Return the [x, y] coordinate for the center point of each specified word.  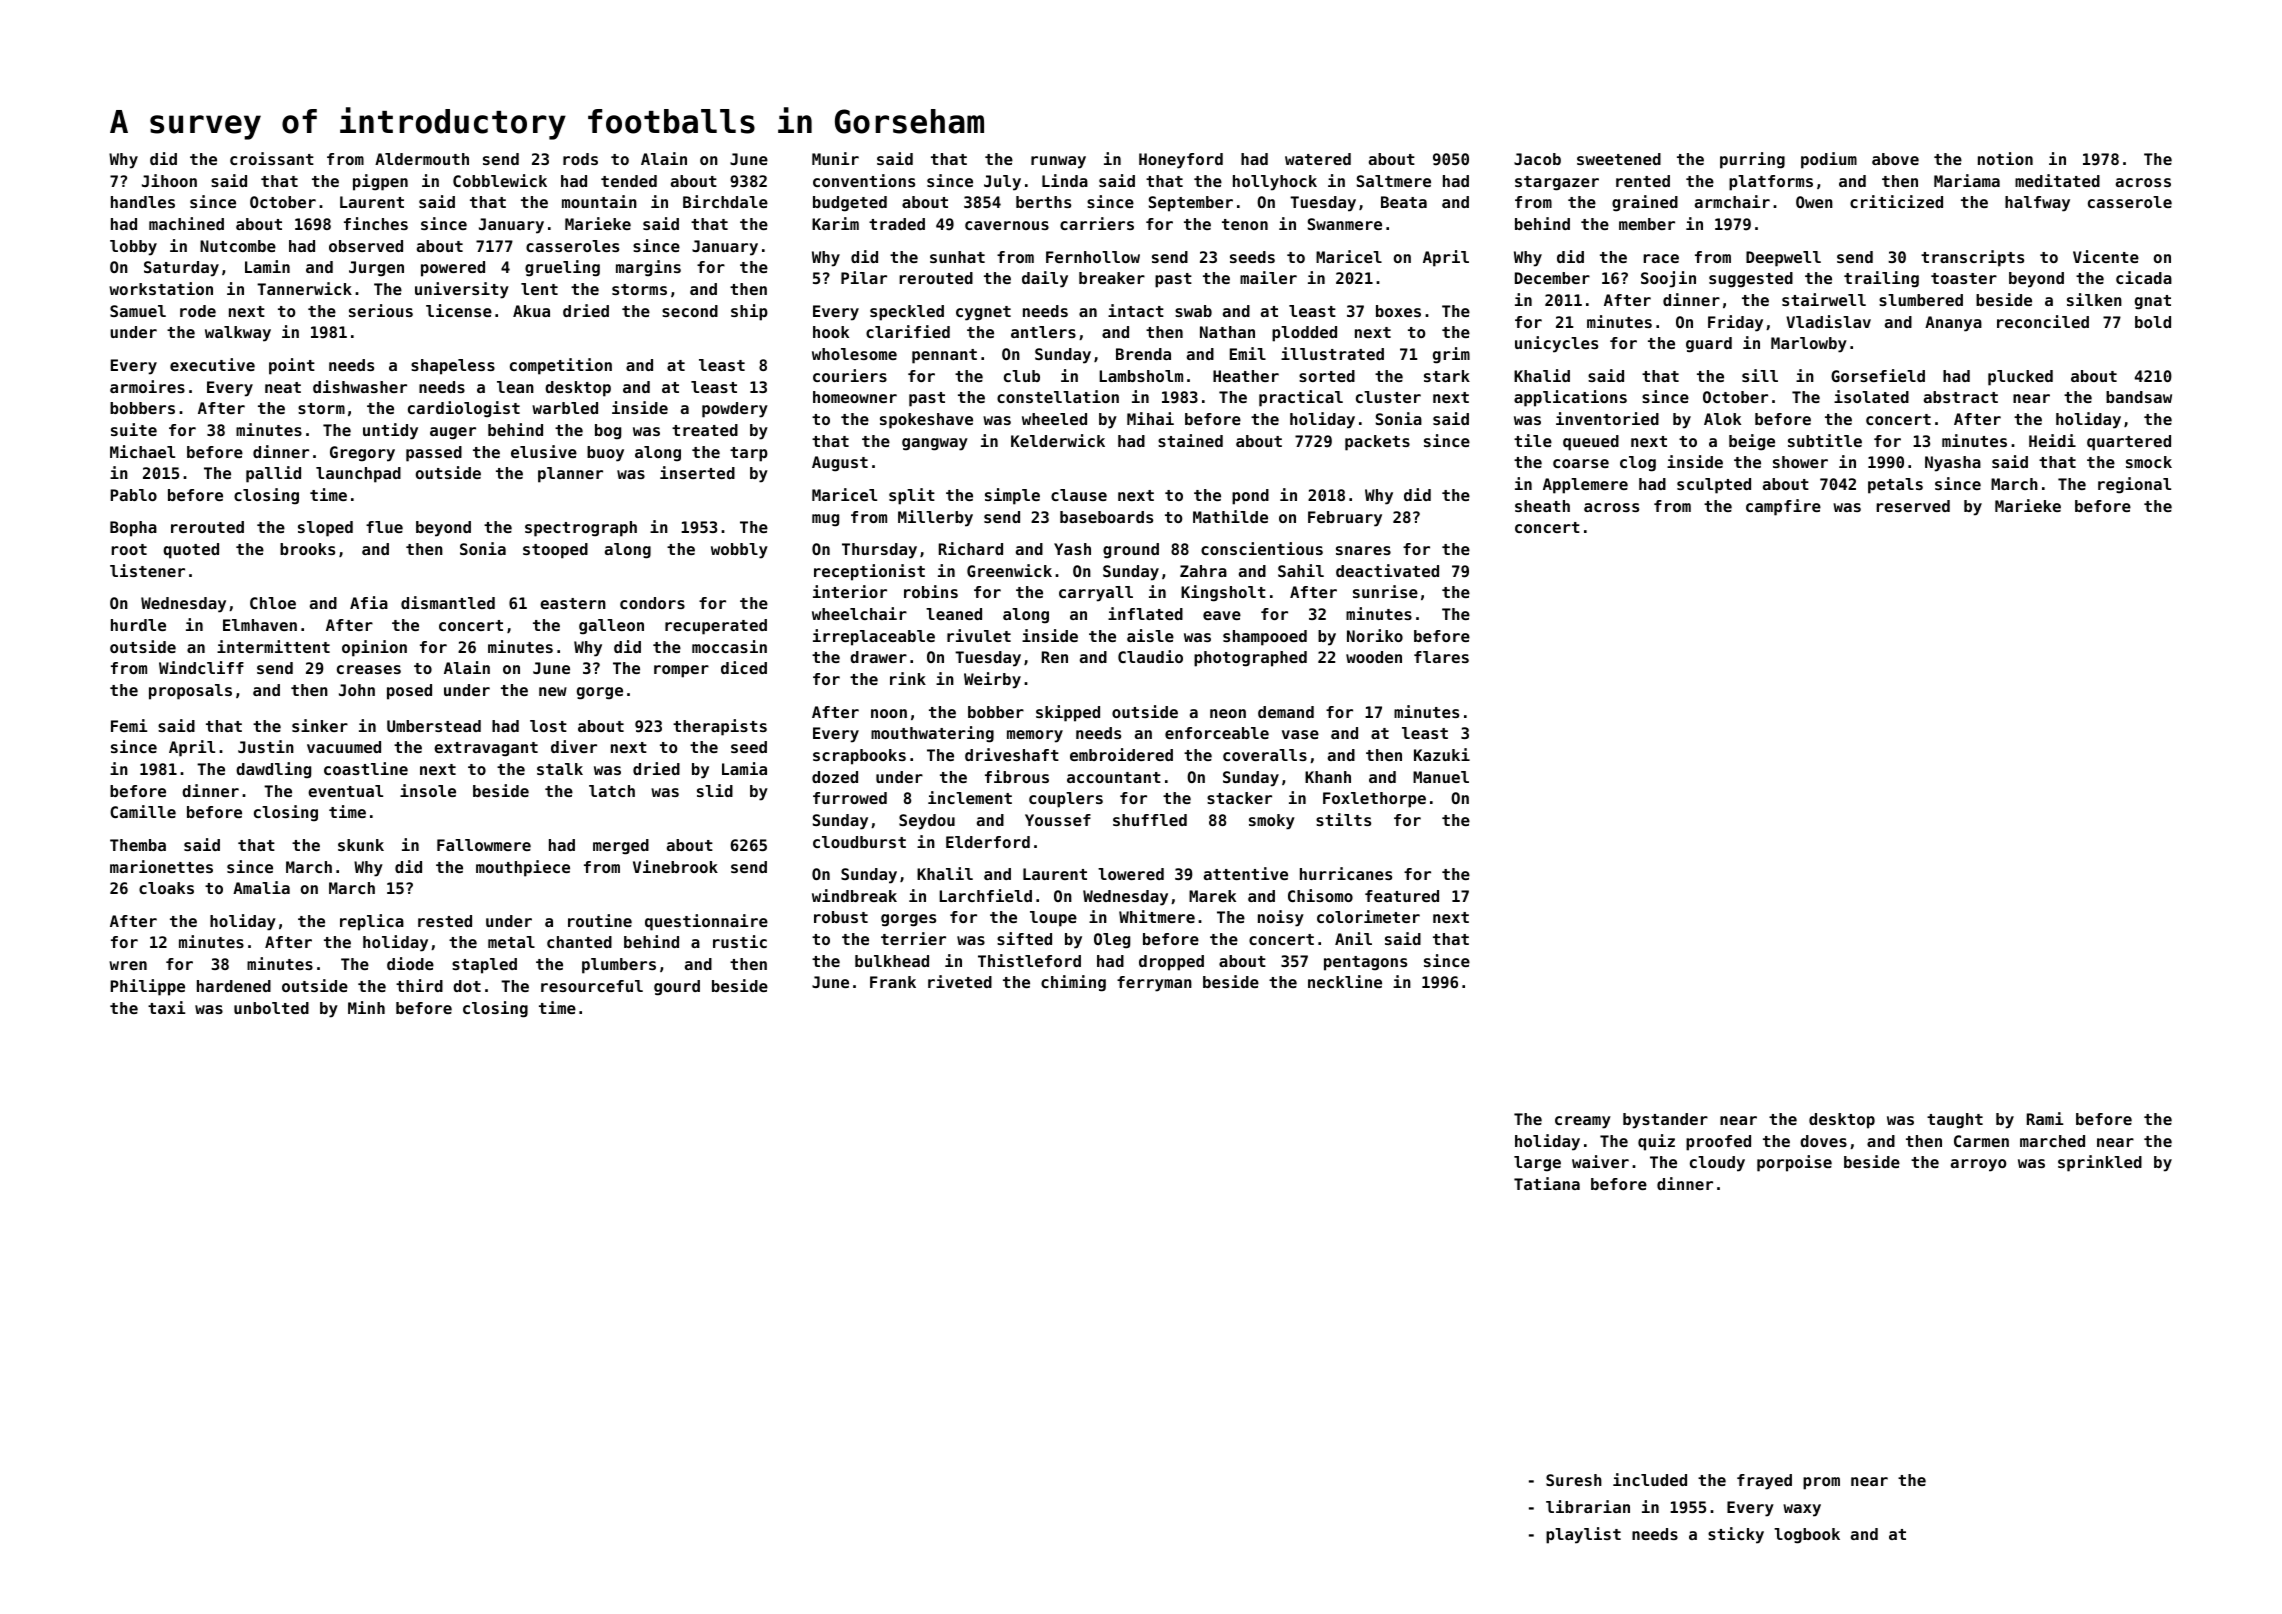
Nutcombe [238, 246]
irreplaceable [874, 637]
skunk [361, 845]
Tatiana [1547, 1183]
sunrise [1385, 591]
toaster [1964, 278]
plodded [1304, 334]
